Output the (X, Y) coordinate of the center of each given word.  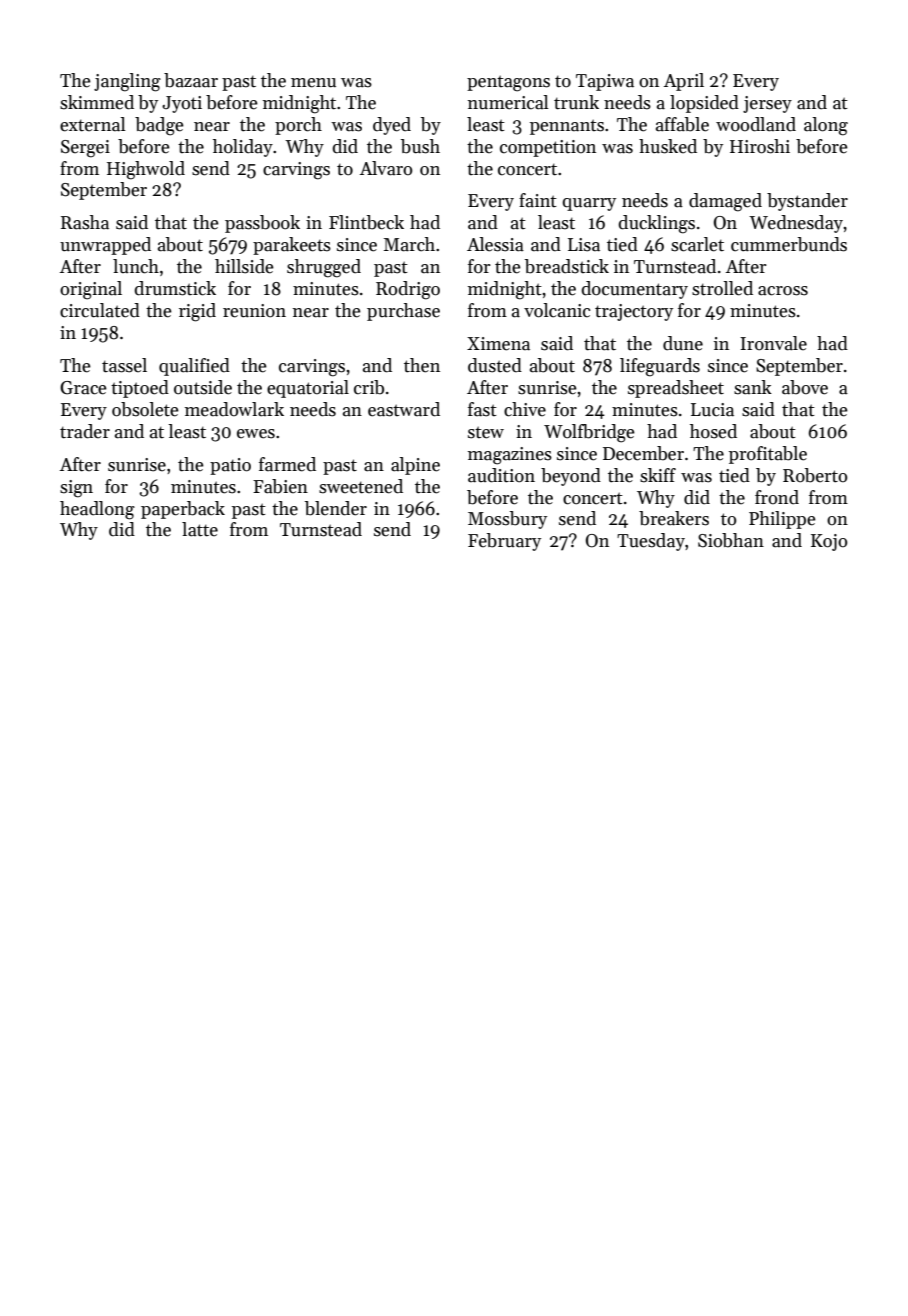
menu (313, 83)
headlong (97, 510)
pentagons (508, 83)
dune (683, 343)
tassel (124, 365)
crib (369, 387)
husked (668, 146)
